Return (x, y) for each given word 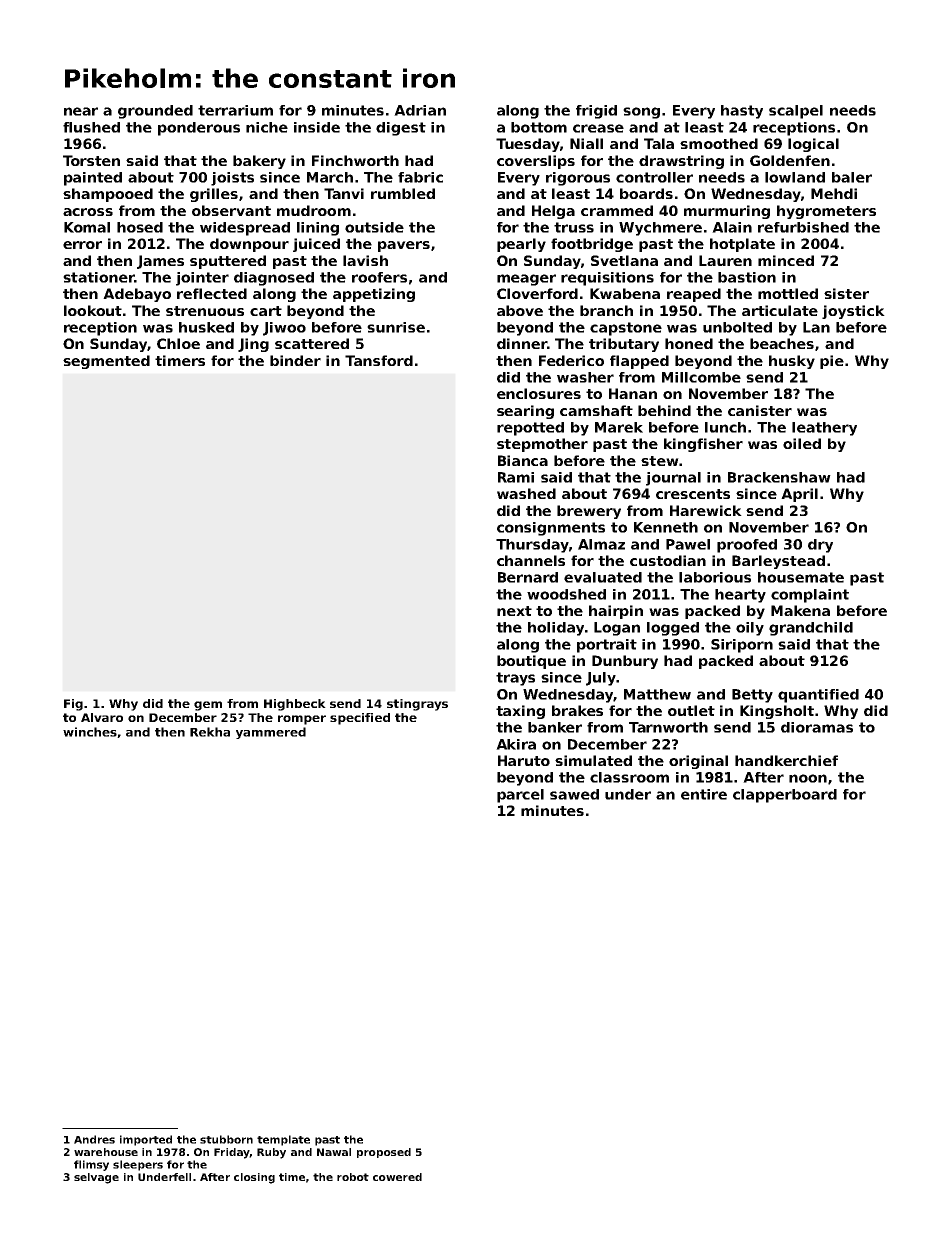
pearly (521, 245)
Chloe (178, 343)
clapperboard (785, 796)
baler (852, 177)
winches (90, 732)
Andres (94, 1139)
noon (808, 778)
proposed (384, 1153)
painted (93, 179)
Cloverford (537, 293)
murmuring (727, 212)
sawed (574, 794)
